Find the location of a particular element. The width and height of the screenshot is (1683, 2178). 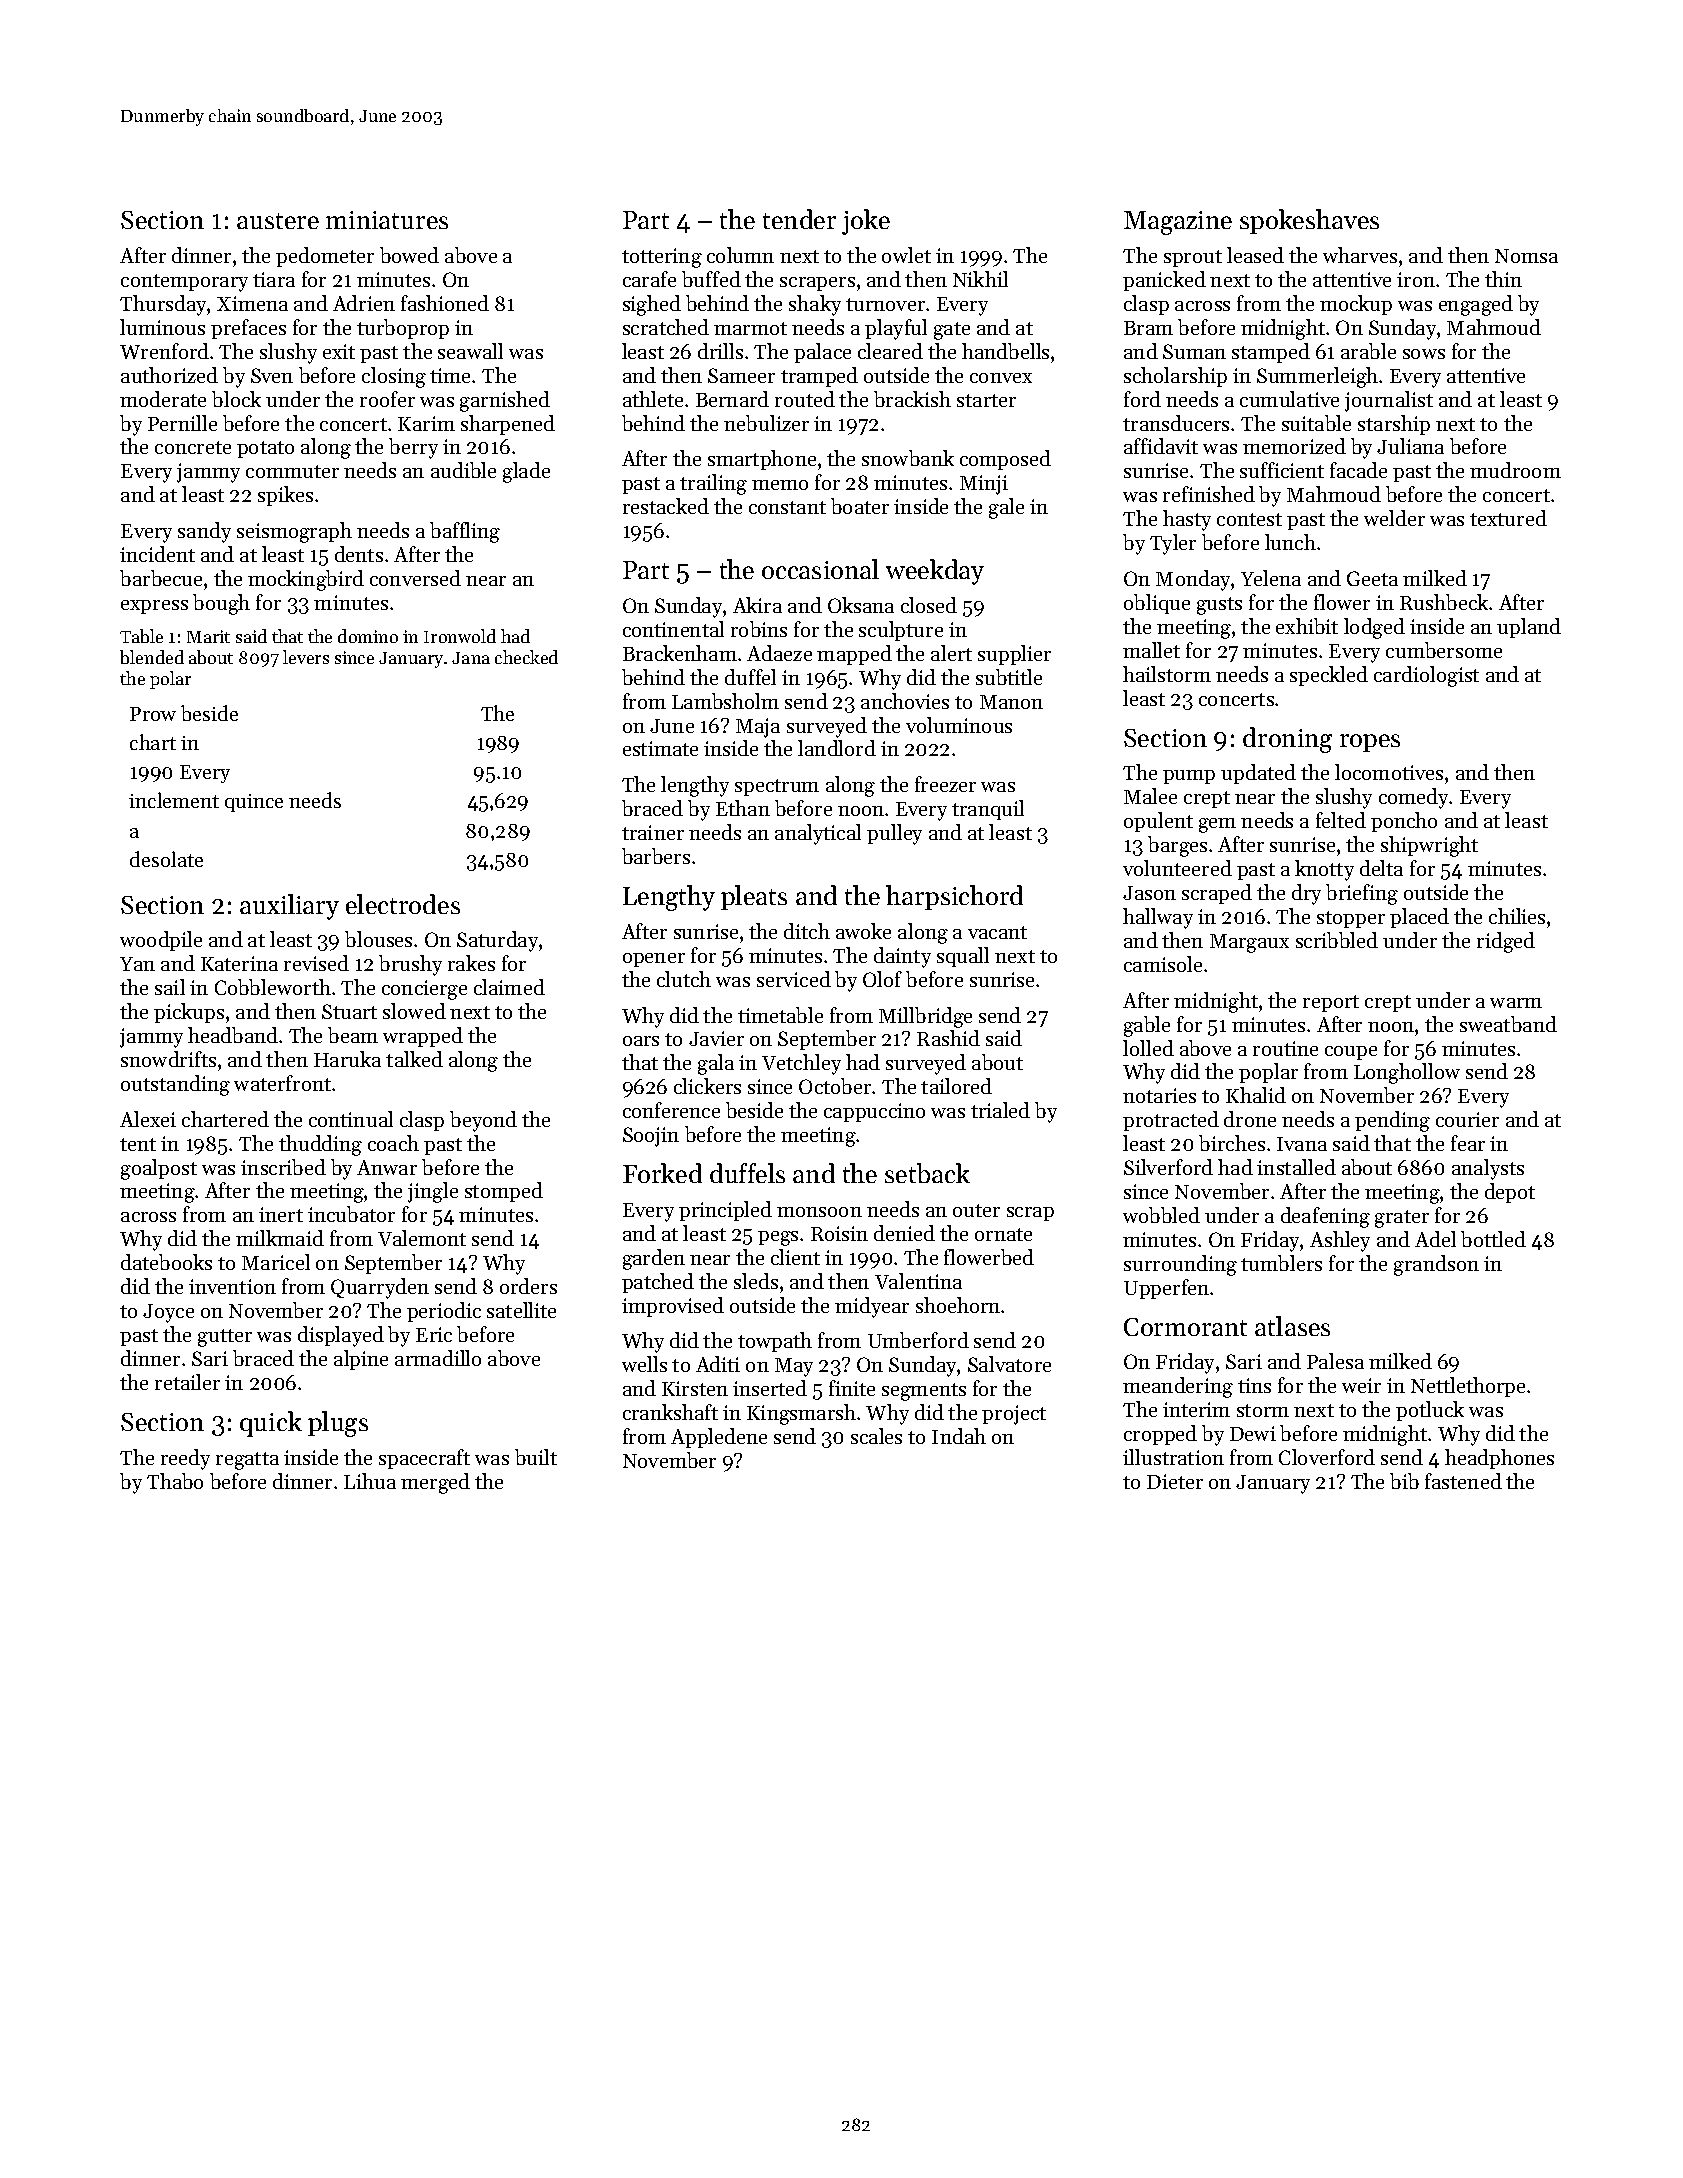

athlete is located at coordinates (653, 399).
